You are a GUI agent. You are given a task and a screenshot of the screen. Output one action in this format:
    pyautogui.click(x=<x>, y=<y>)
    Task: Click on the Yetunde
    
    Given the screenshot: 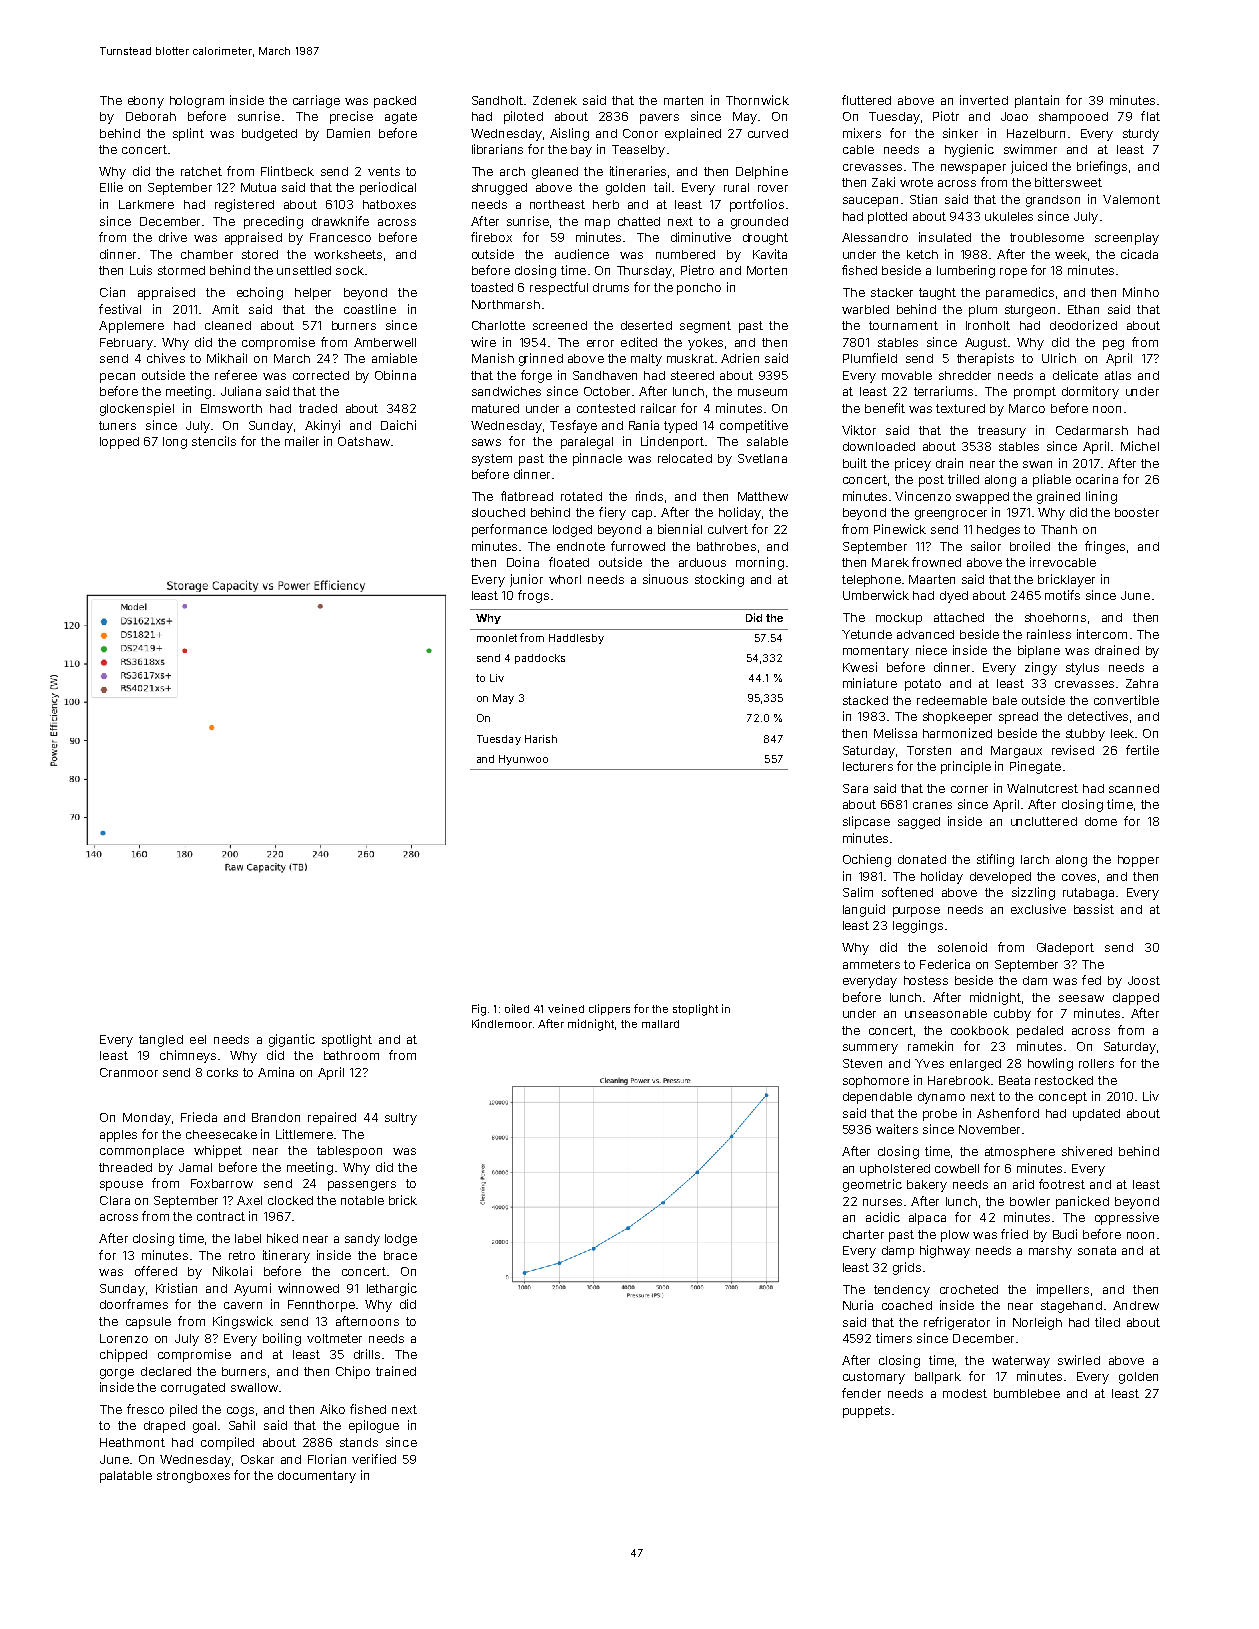 What is the action you would take?
    pyautogui.click(x=867, y=634)
